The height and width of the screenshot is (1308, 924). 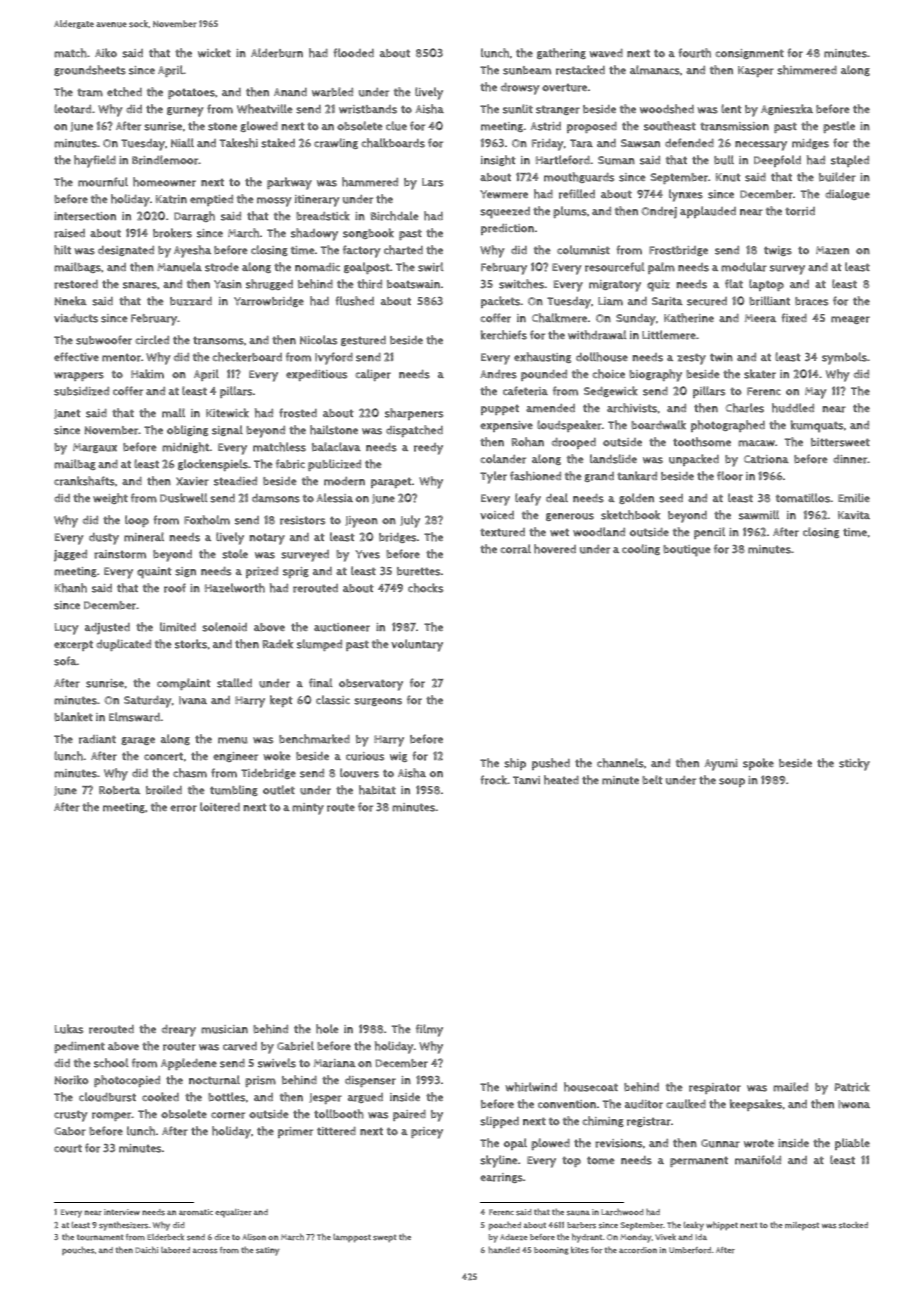 I want to click on shrugged, so click(x=269, y=284).
